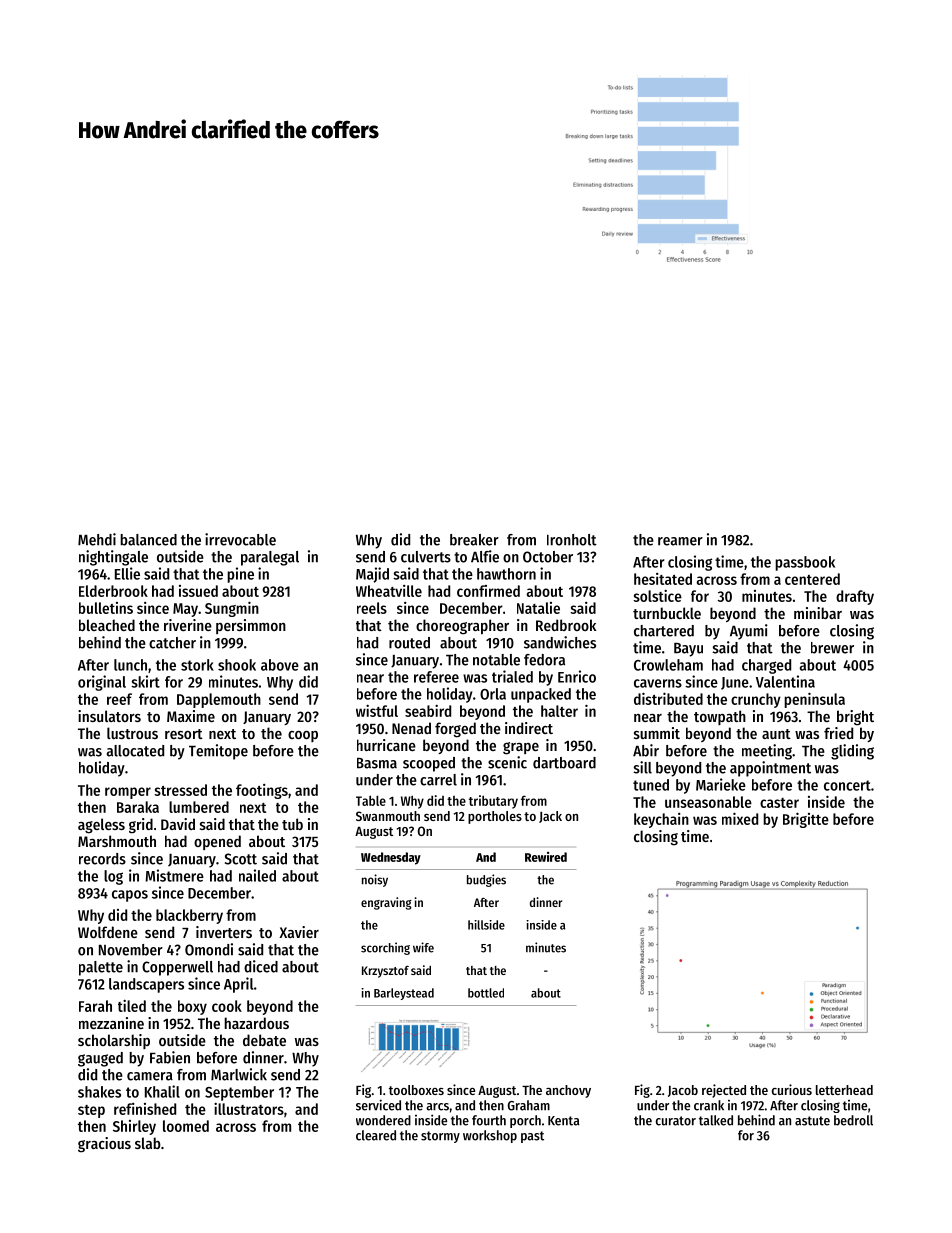 The height and width of the document is (1233, 952). What do you see at coordinates (490, 1136) in the document?
I see `workshop` at bounding box center [490, 1136].
